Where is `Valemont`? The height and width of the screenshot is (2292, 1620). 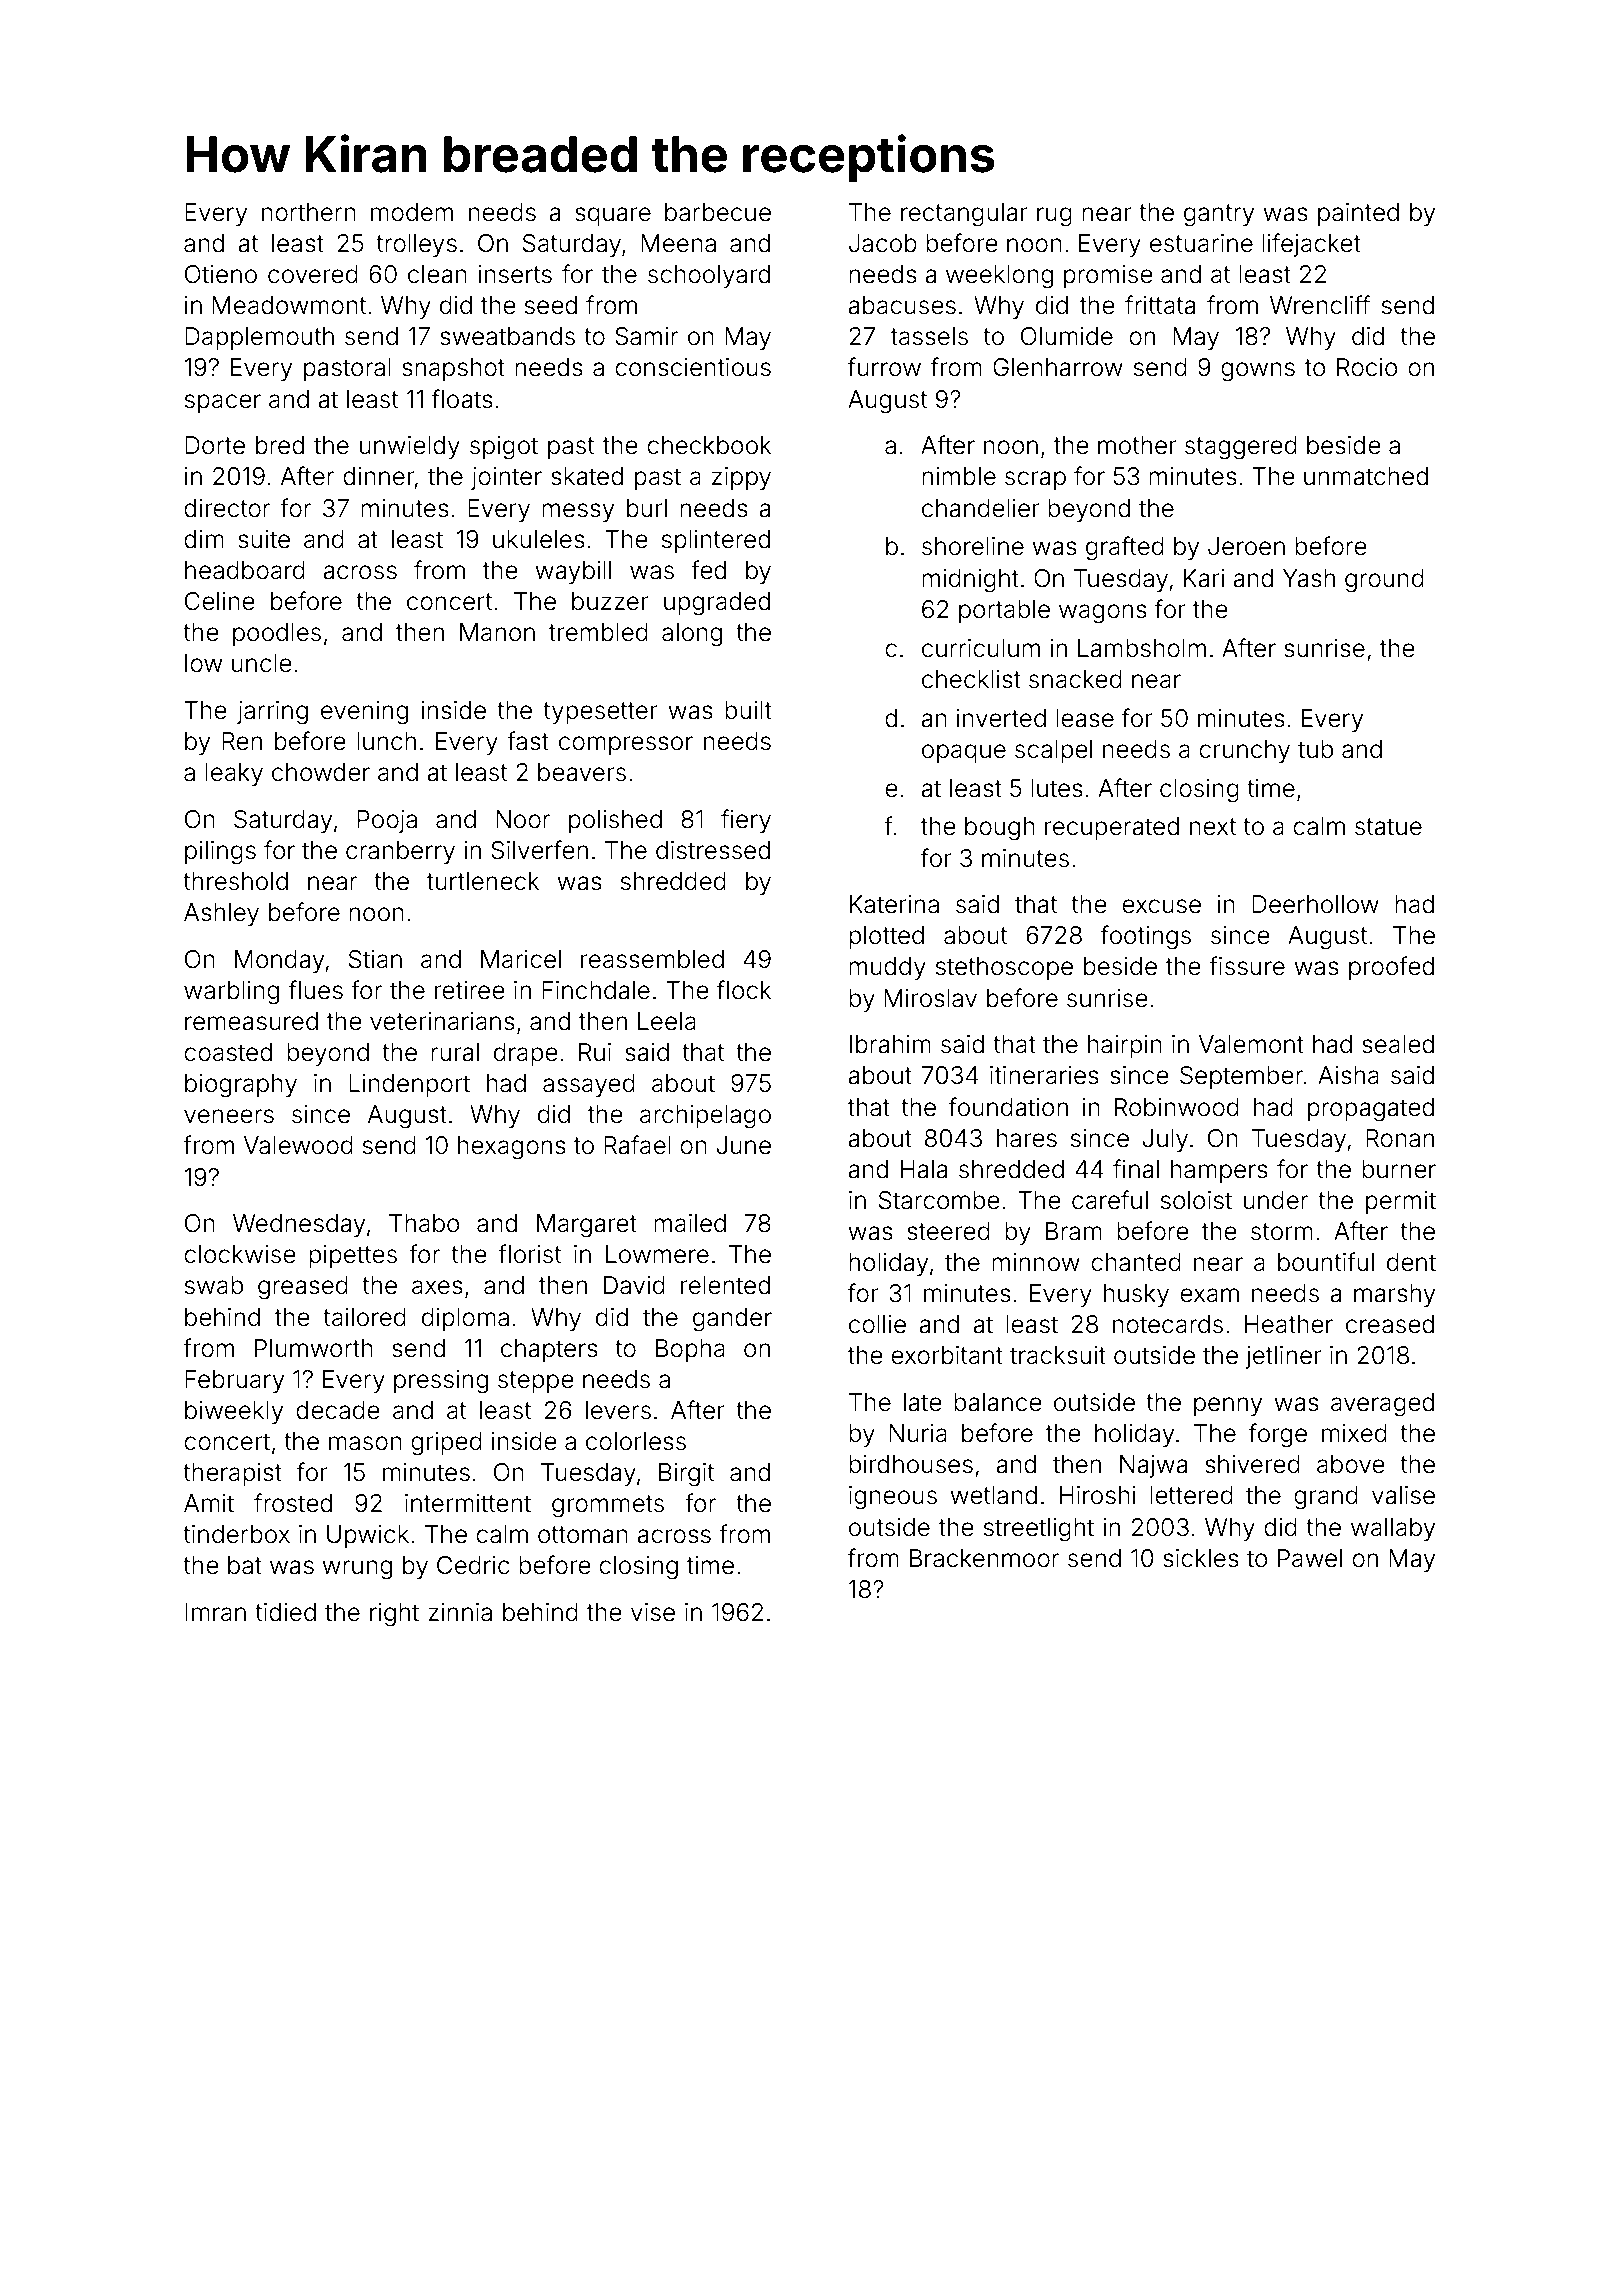 Valemont is located at coordinates (1251, 1044).
